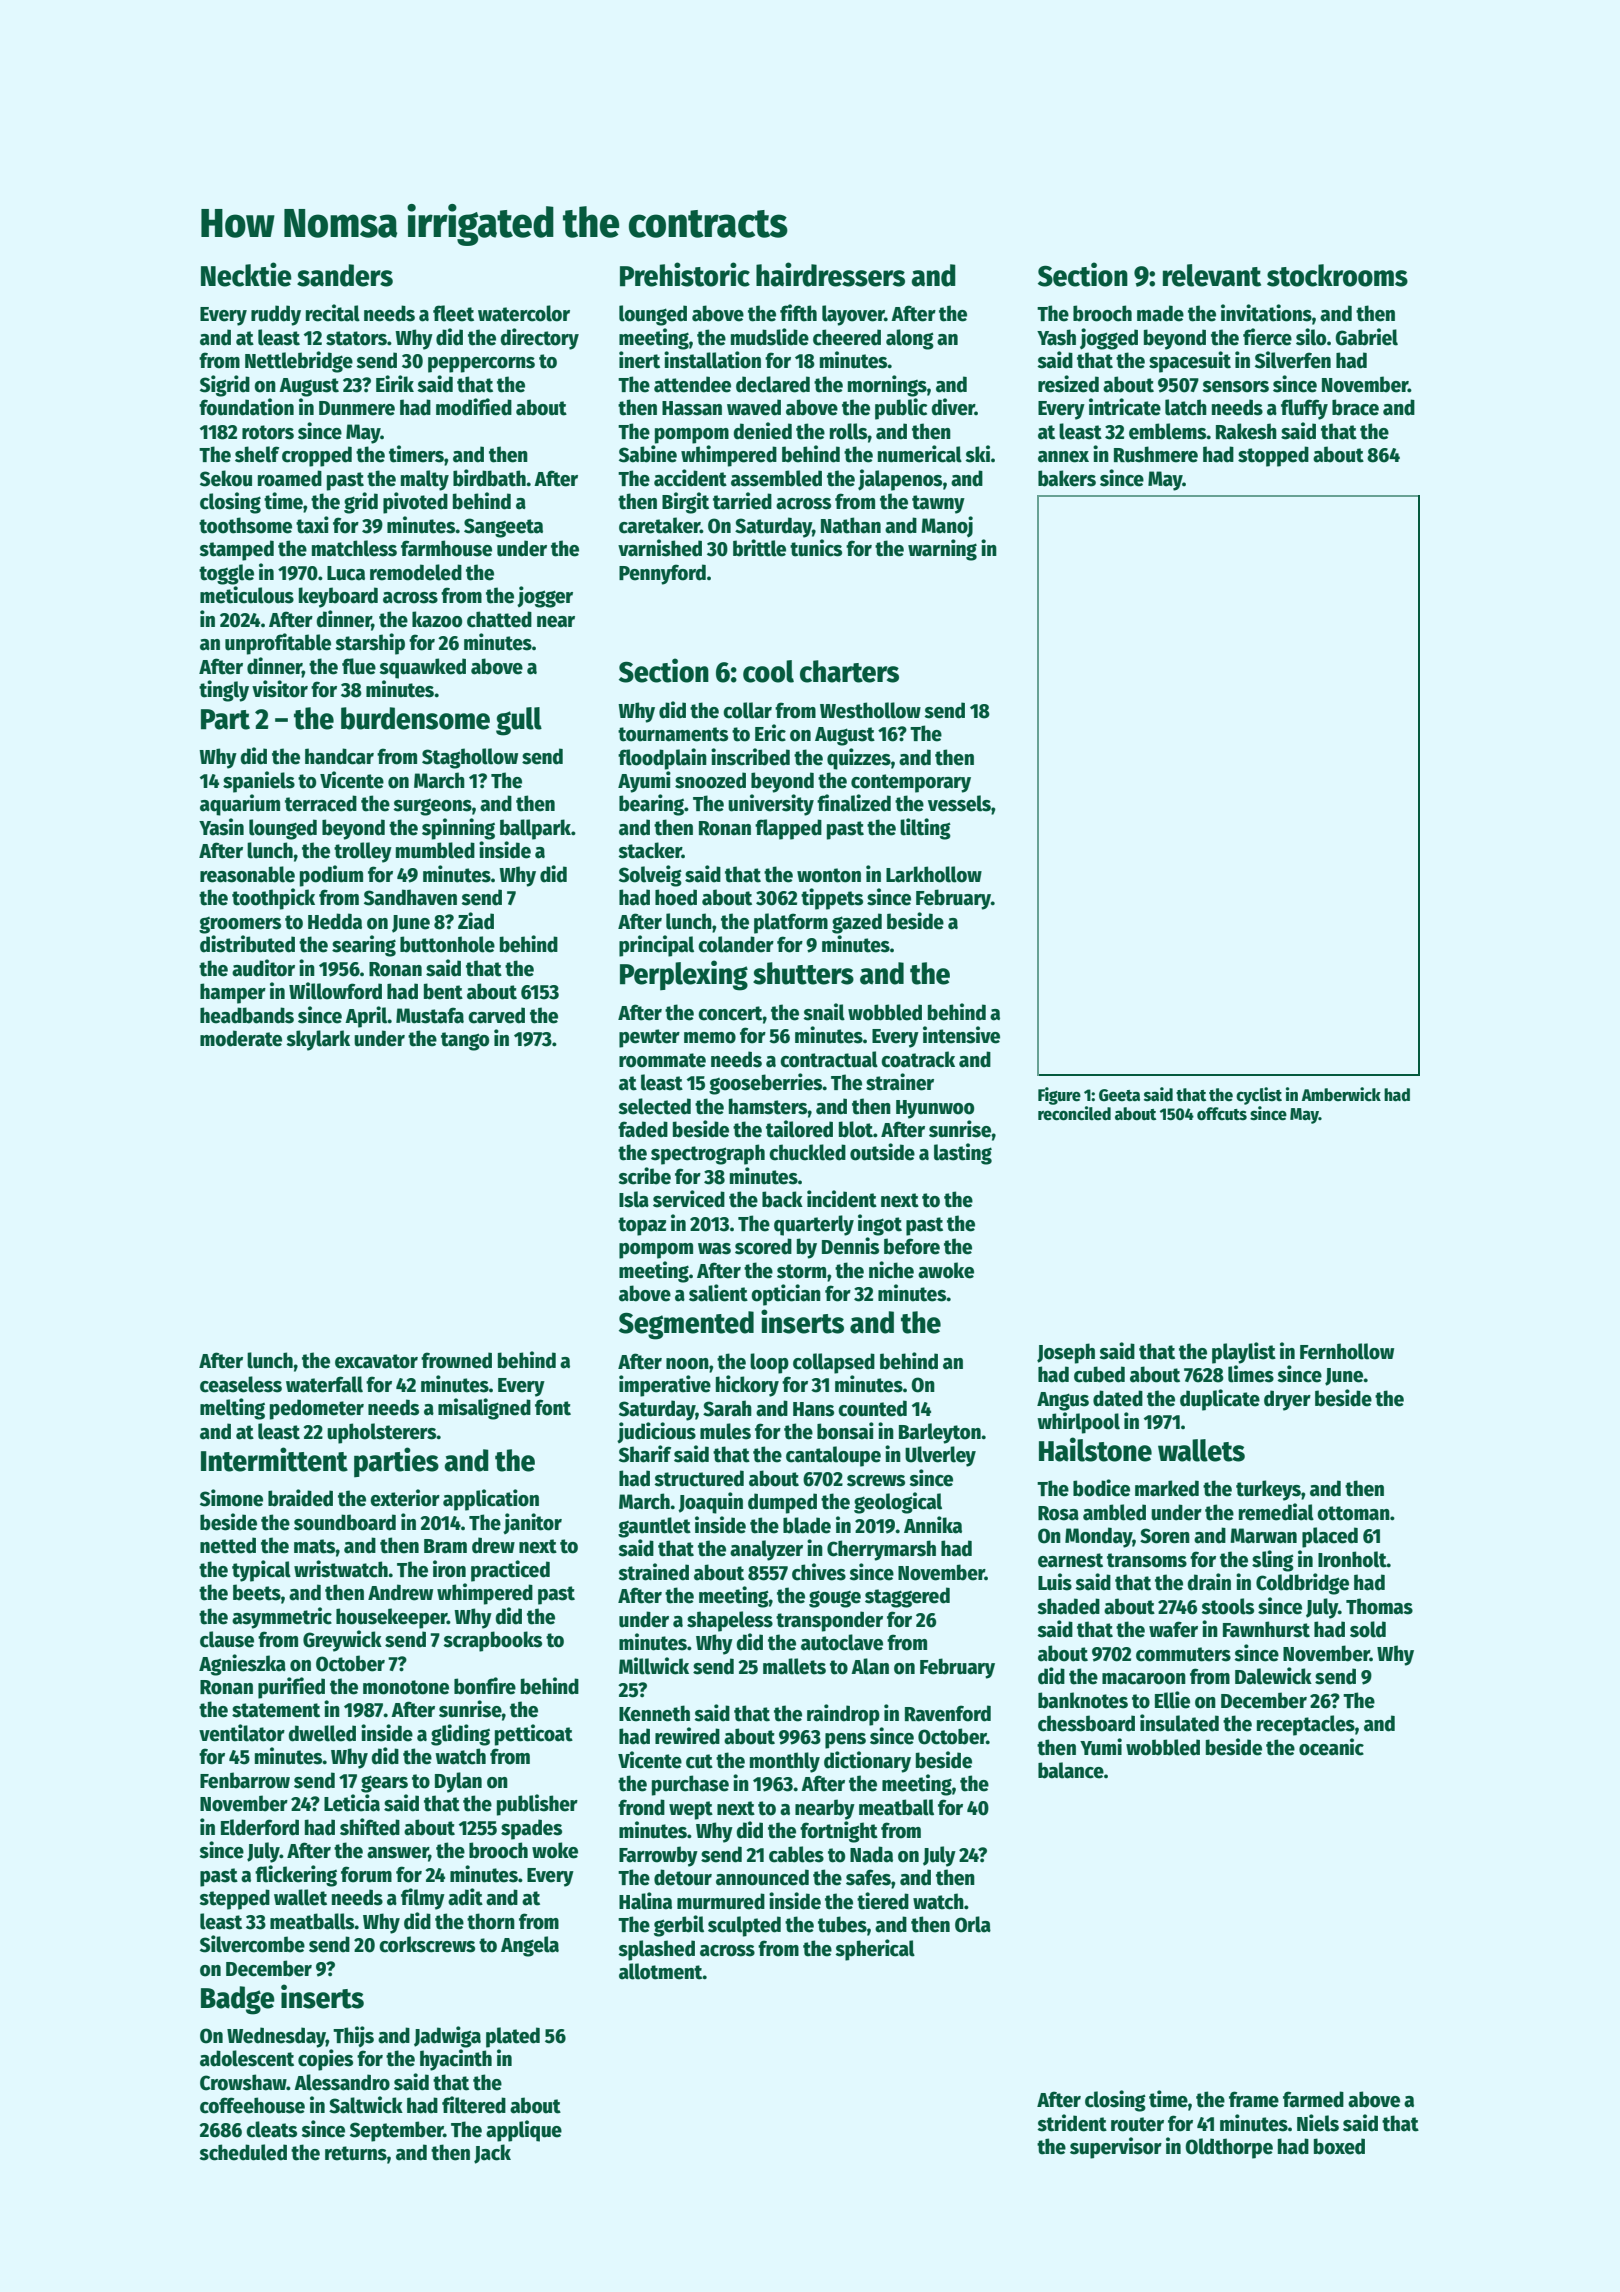 The image size is (1620, 2292). I want to click on Hailstone, so click(1095, 1449).
